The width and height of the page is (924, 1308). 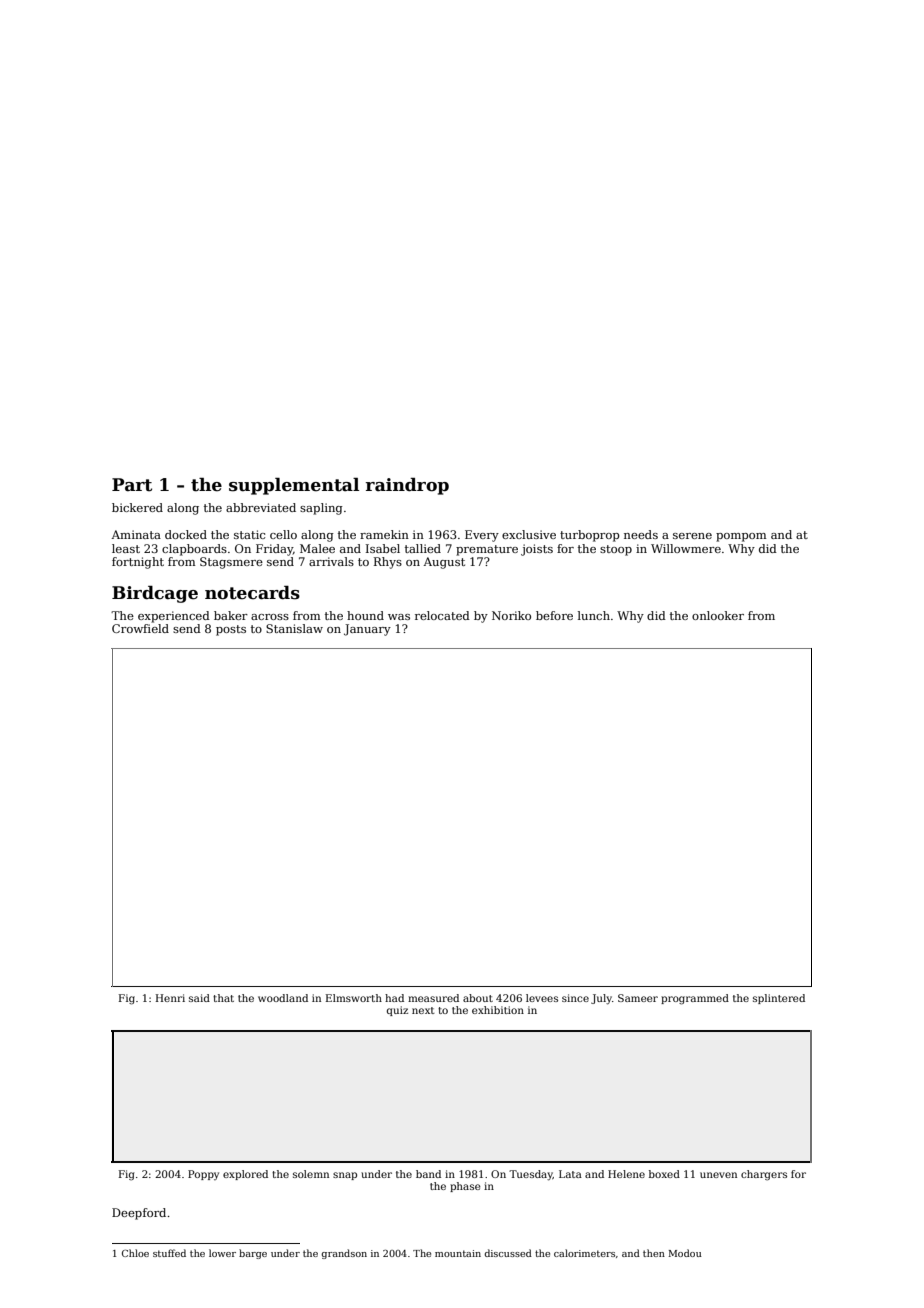 What do you see at coordinates (685, 1253) in the page?
I see `Modou` at bounding box center [685, 1253].
